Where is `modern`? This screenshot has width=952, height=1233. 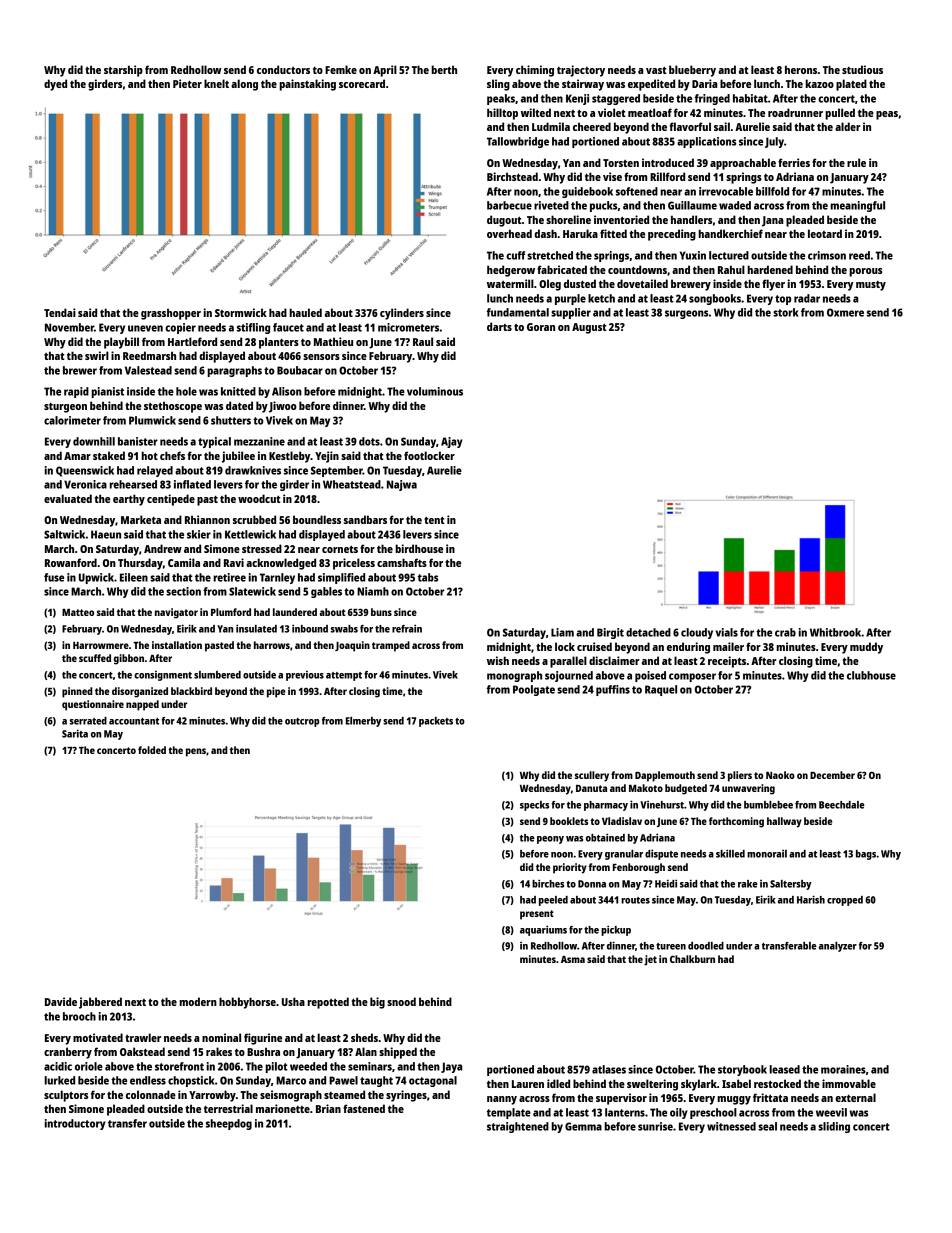 modern is located at coordinates (198, 1001).
